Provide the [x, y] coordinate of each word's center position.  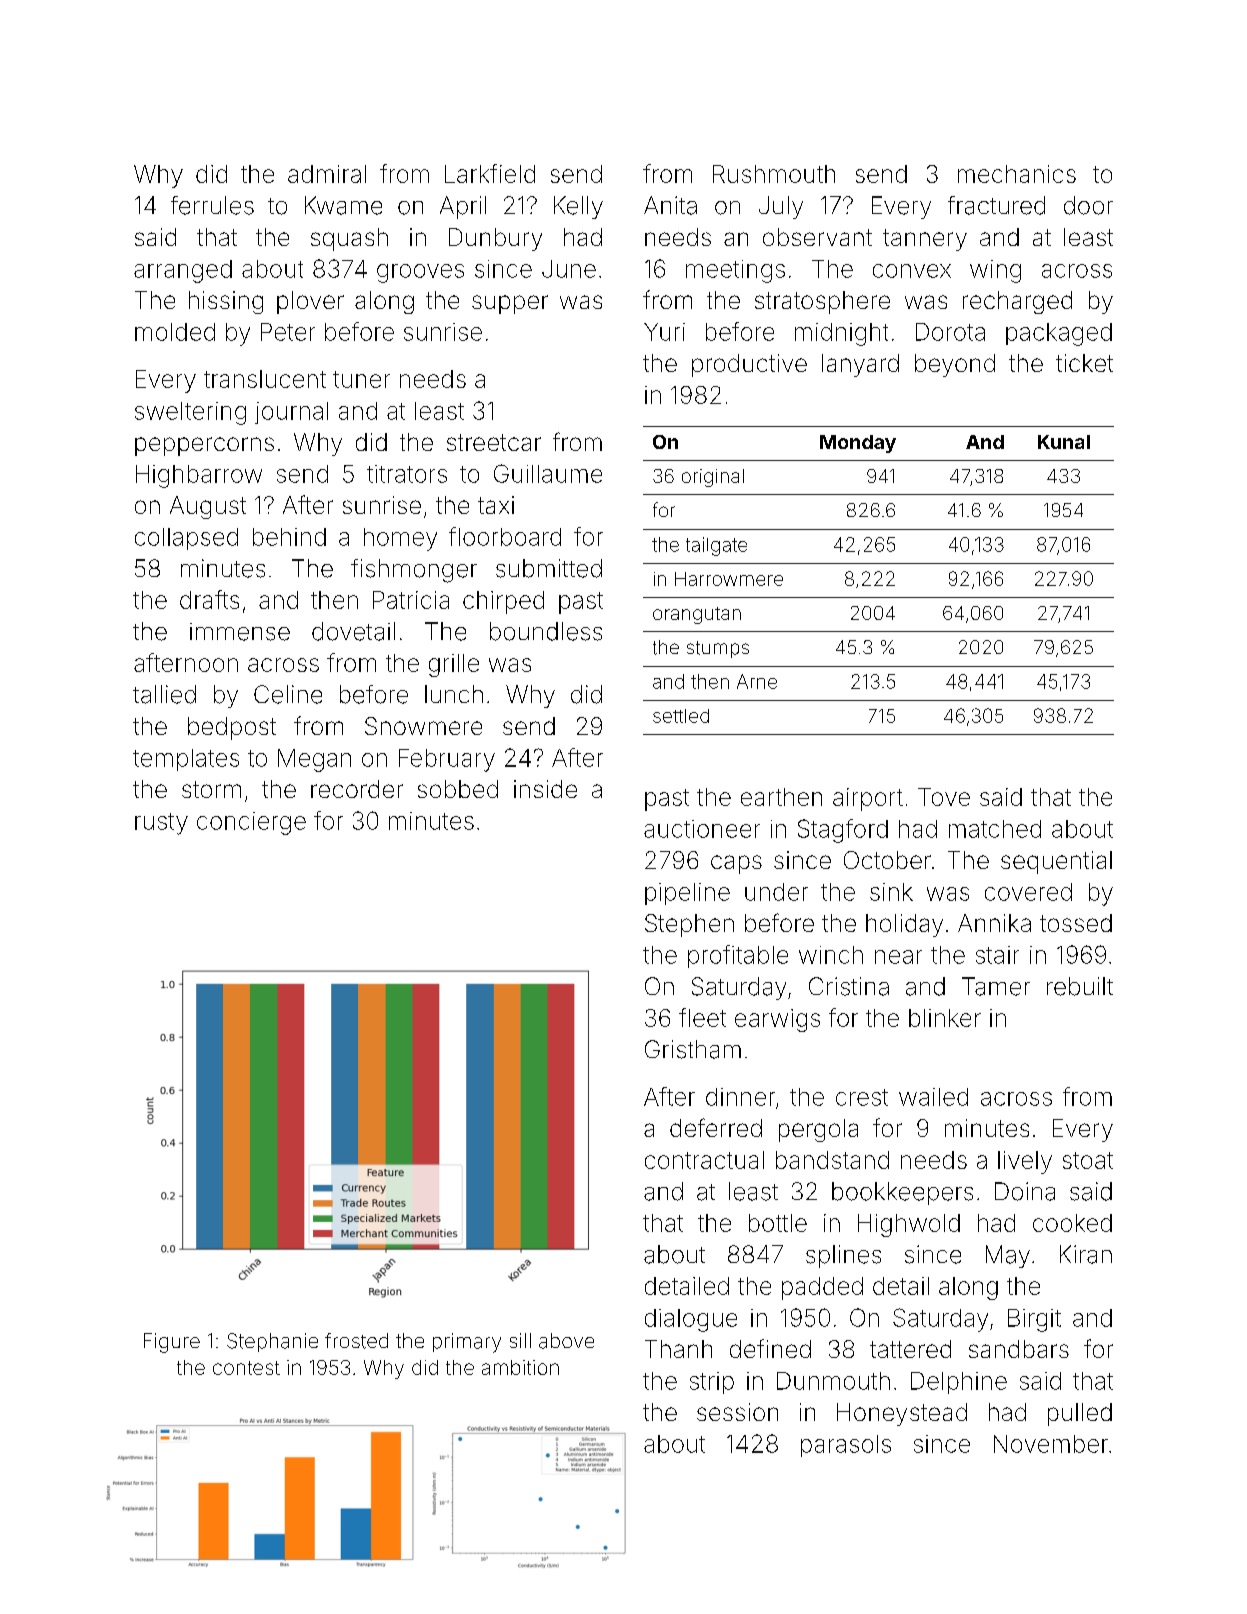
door [1088, 205]
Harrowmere [729, 579]
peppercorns [204, 446]
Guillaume [548, 473]
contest [246, 1368]
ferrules [212, 205]
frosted [356, 1341]
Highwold [909, 1225]
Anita [670, 205]
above [566, 1341]
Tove [944, 797]
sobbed [458, 789]
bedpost [232, 728]
